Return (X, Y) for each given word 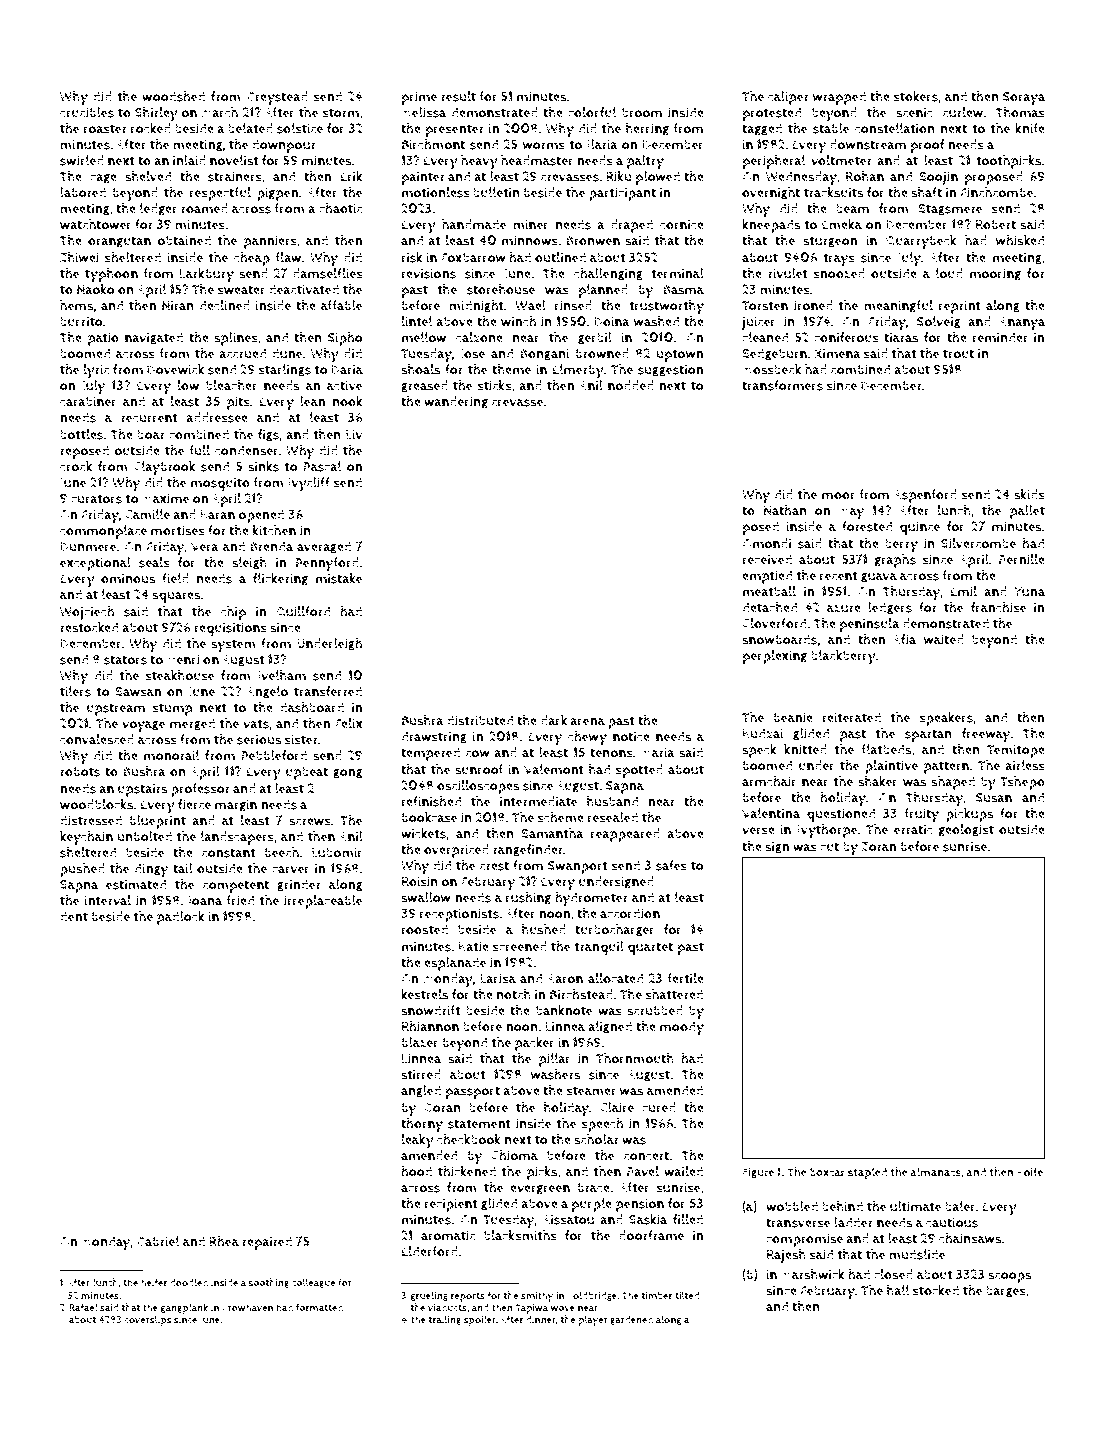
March (220, 112)
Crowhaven (247, 1307)
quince (920, 528)
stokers (915, 96)
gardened (631, 1320)
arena (587, 722)
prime (419, 98)
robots (80, 771)
